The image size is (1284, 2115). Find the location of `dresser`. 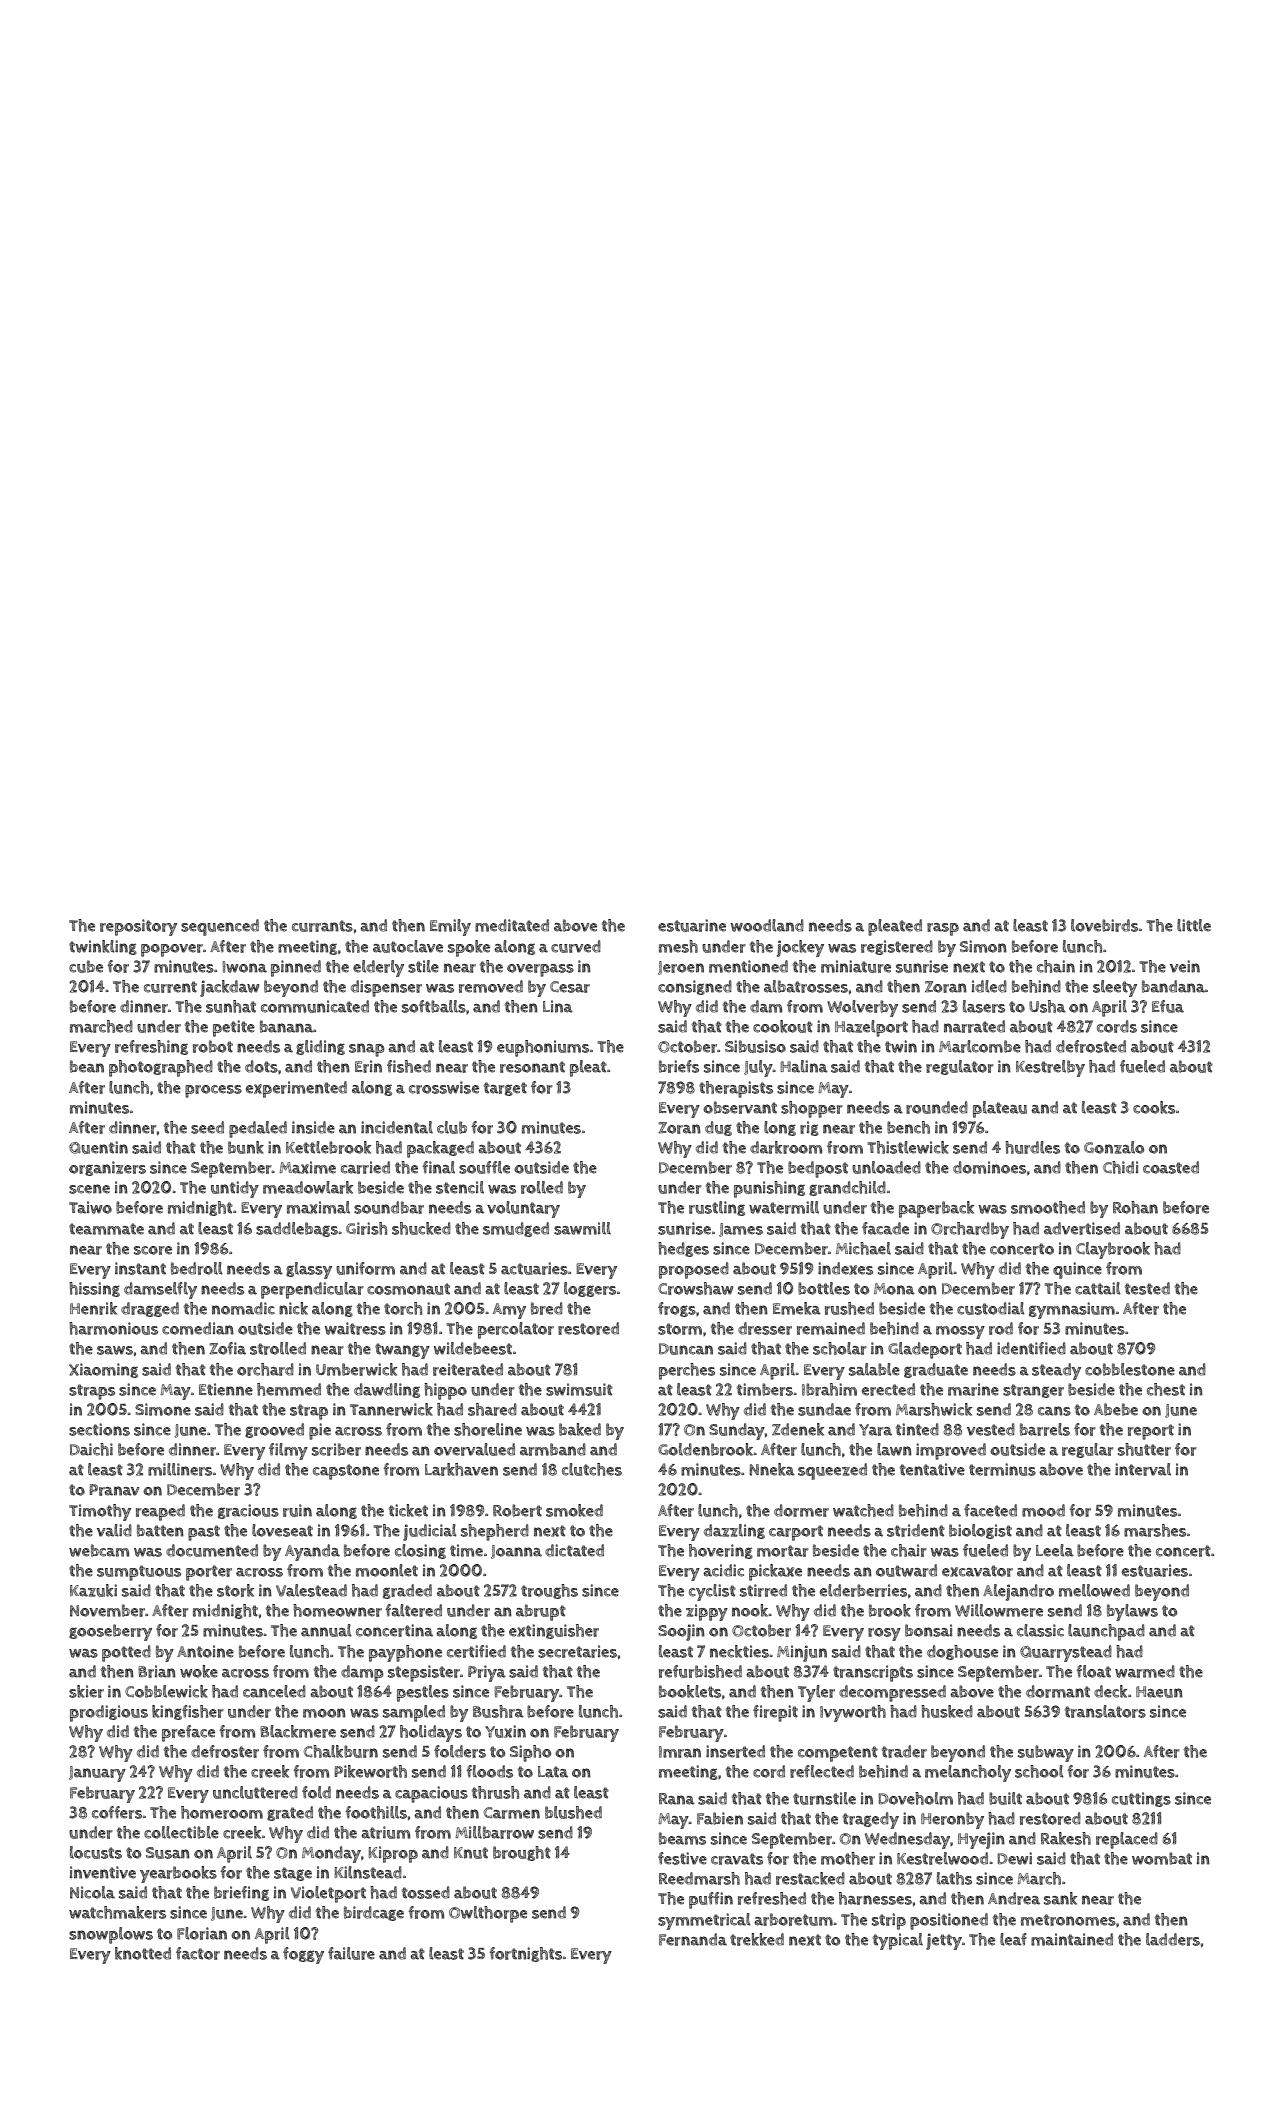

dresser is located at coordinates (765, 1328).
